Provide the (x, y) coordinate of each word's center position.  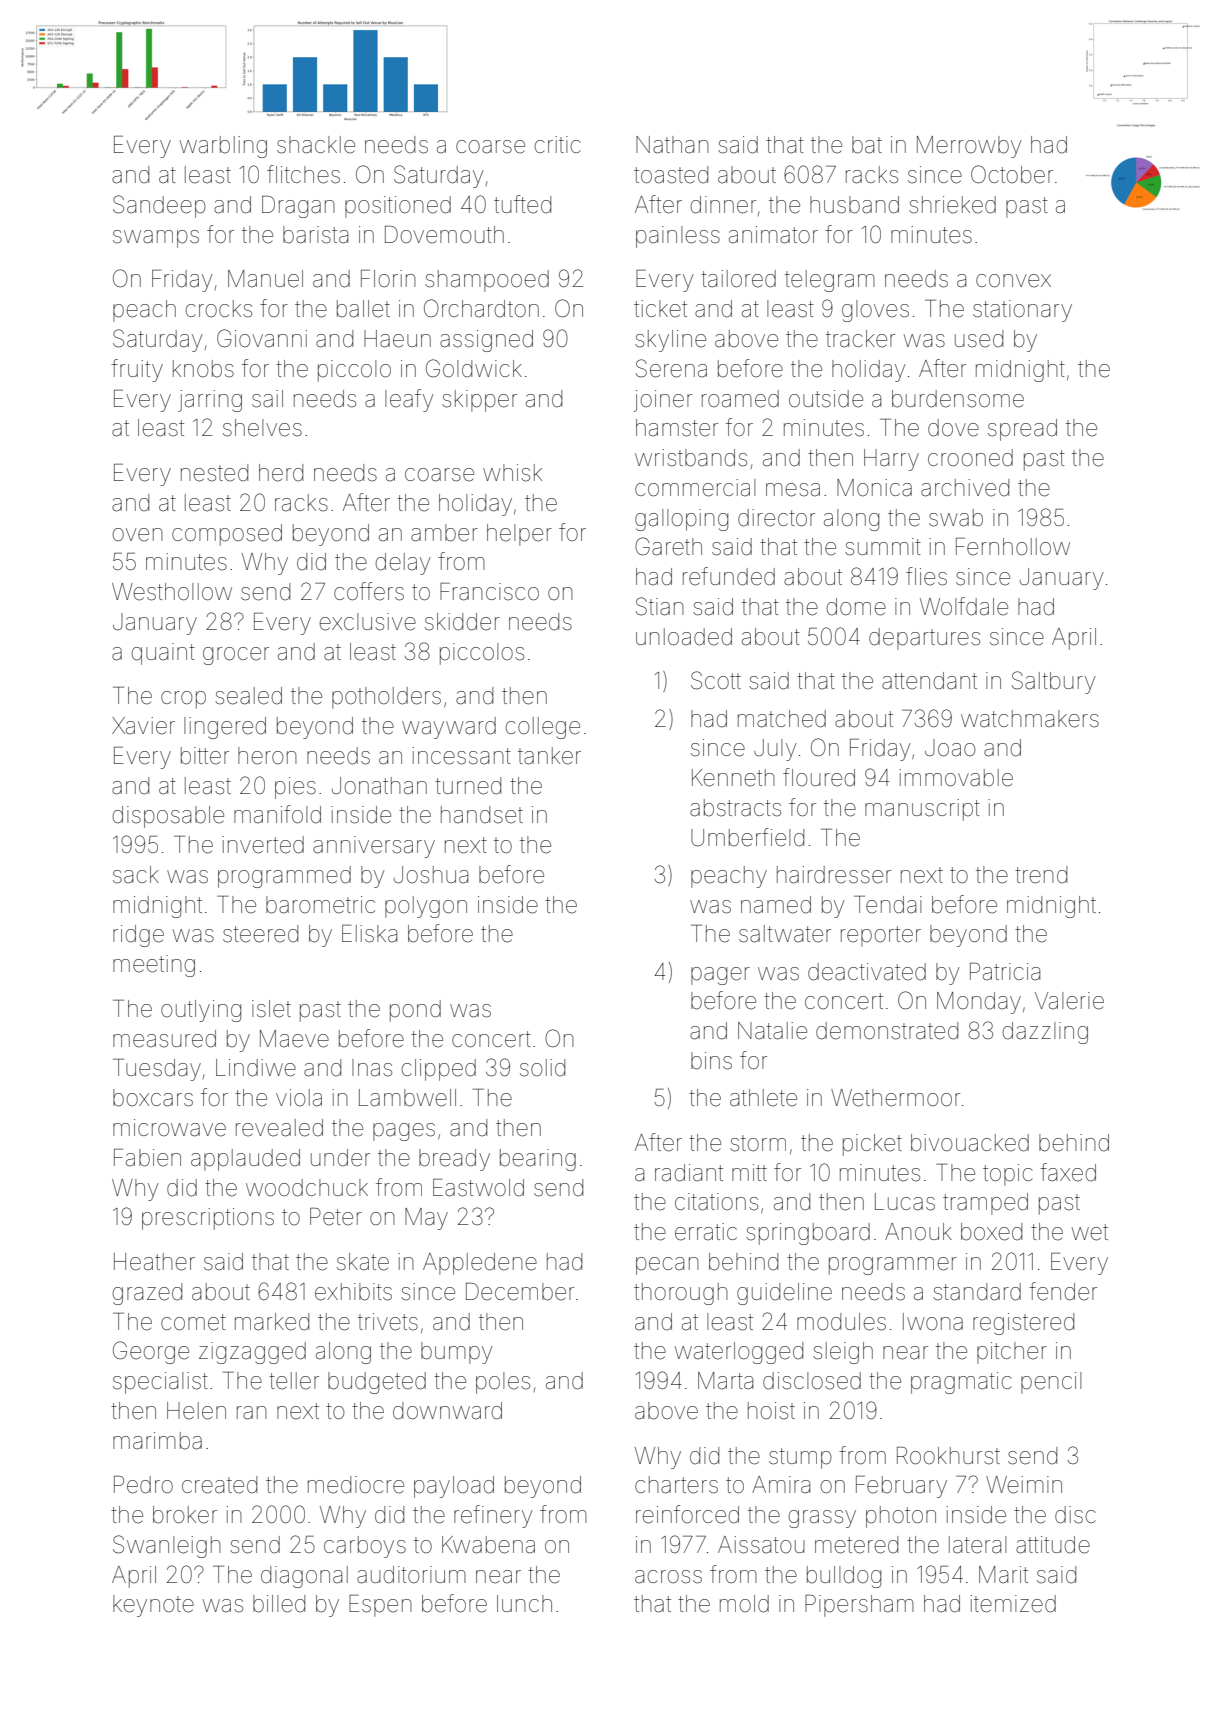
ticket (660, 309)
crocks (219, 309)
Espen (380, 1606)
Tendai (888, 905)
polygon (426, 907)
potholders (386, 698)
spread (1022, 430)
